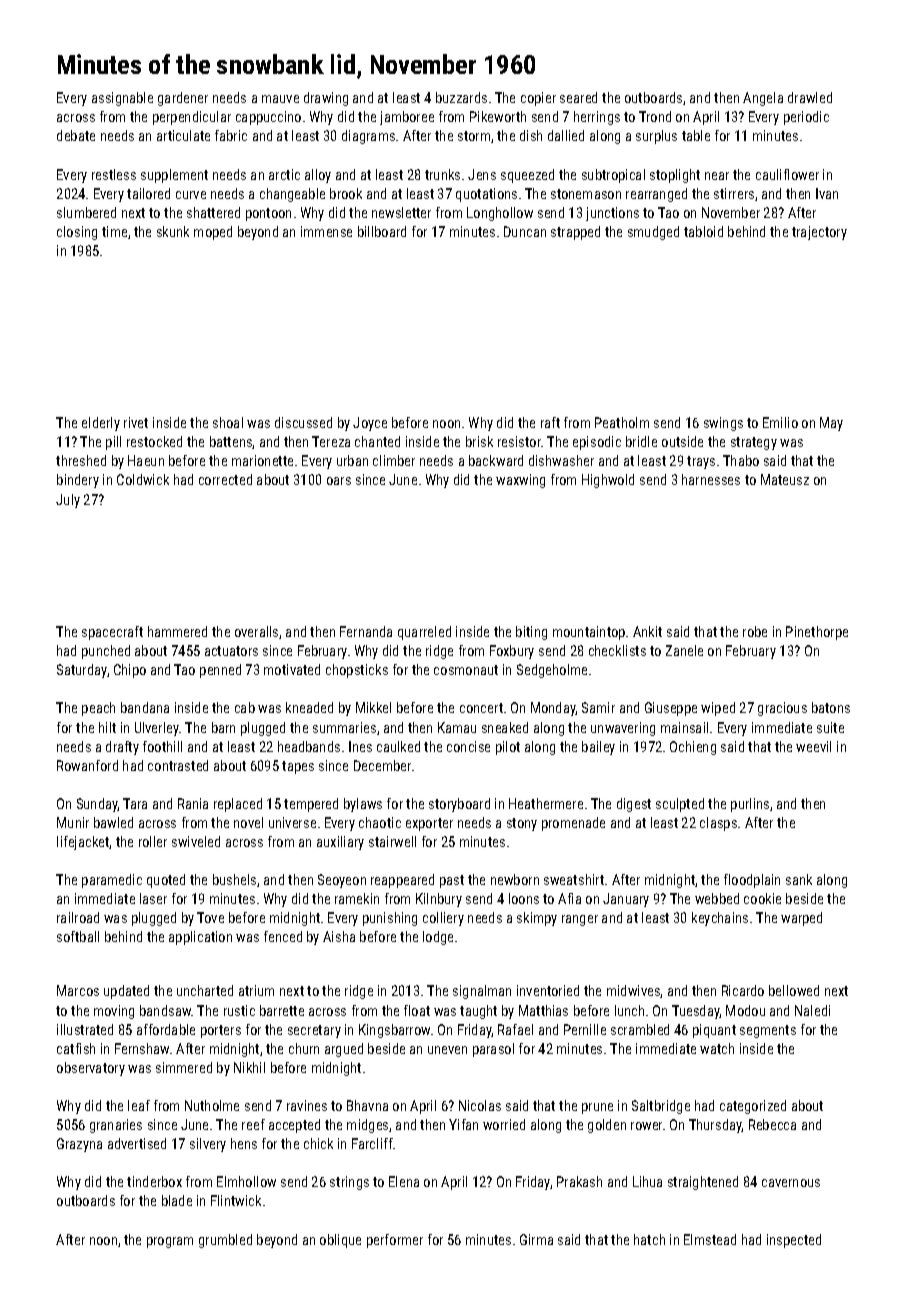 The height and width of the document is (1316, 908). Describe the element at coordinates (711, 479) in the document. I see `harnesses` at that location.
